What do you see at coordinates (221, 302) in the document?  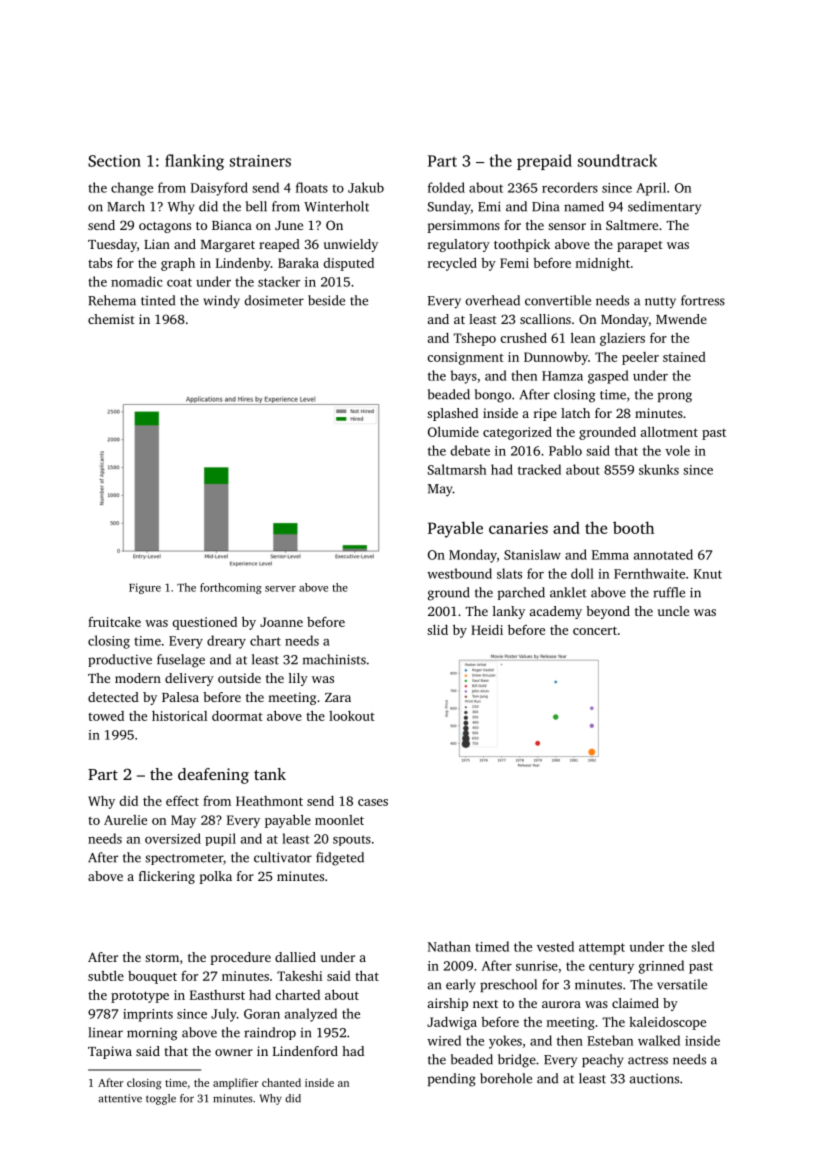 I see `windy` at bounding box center [221, 302].
